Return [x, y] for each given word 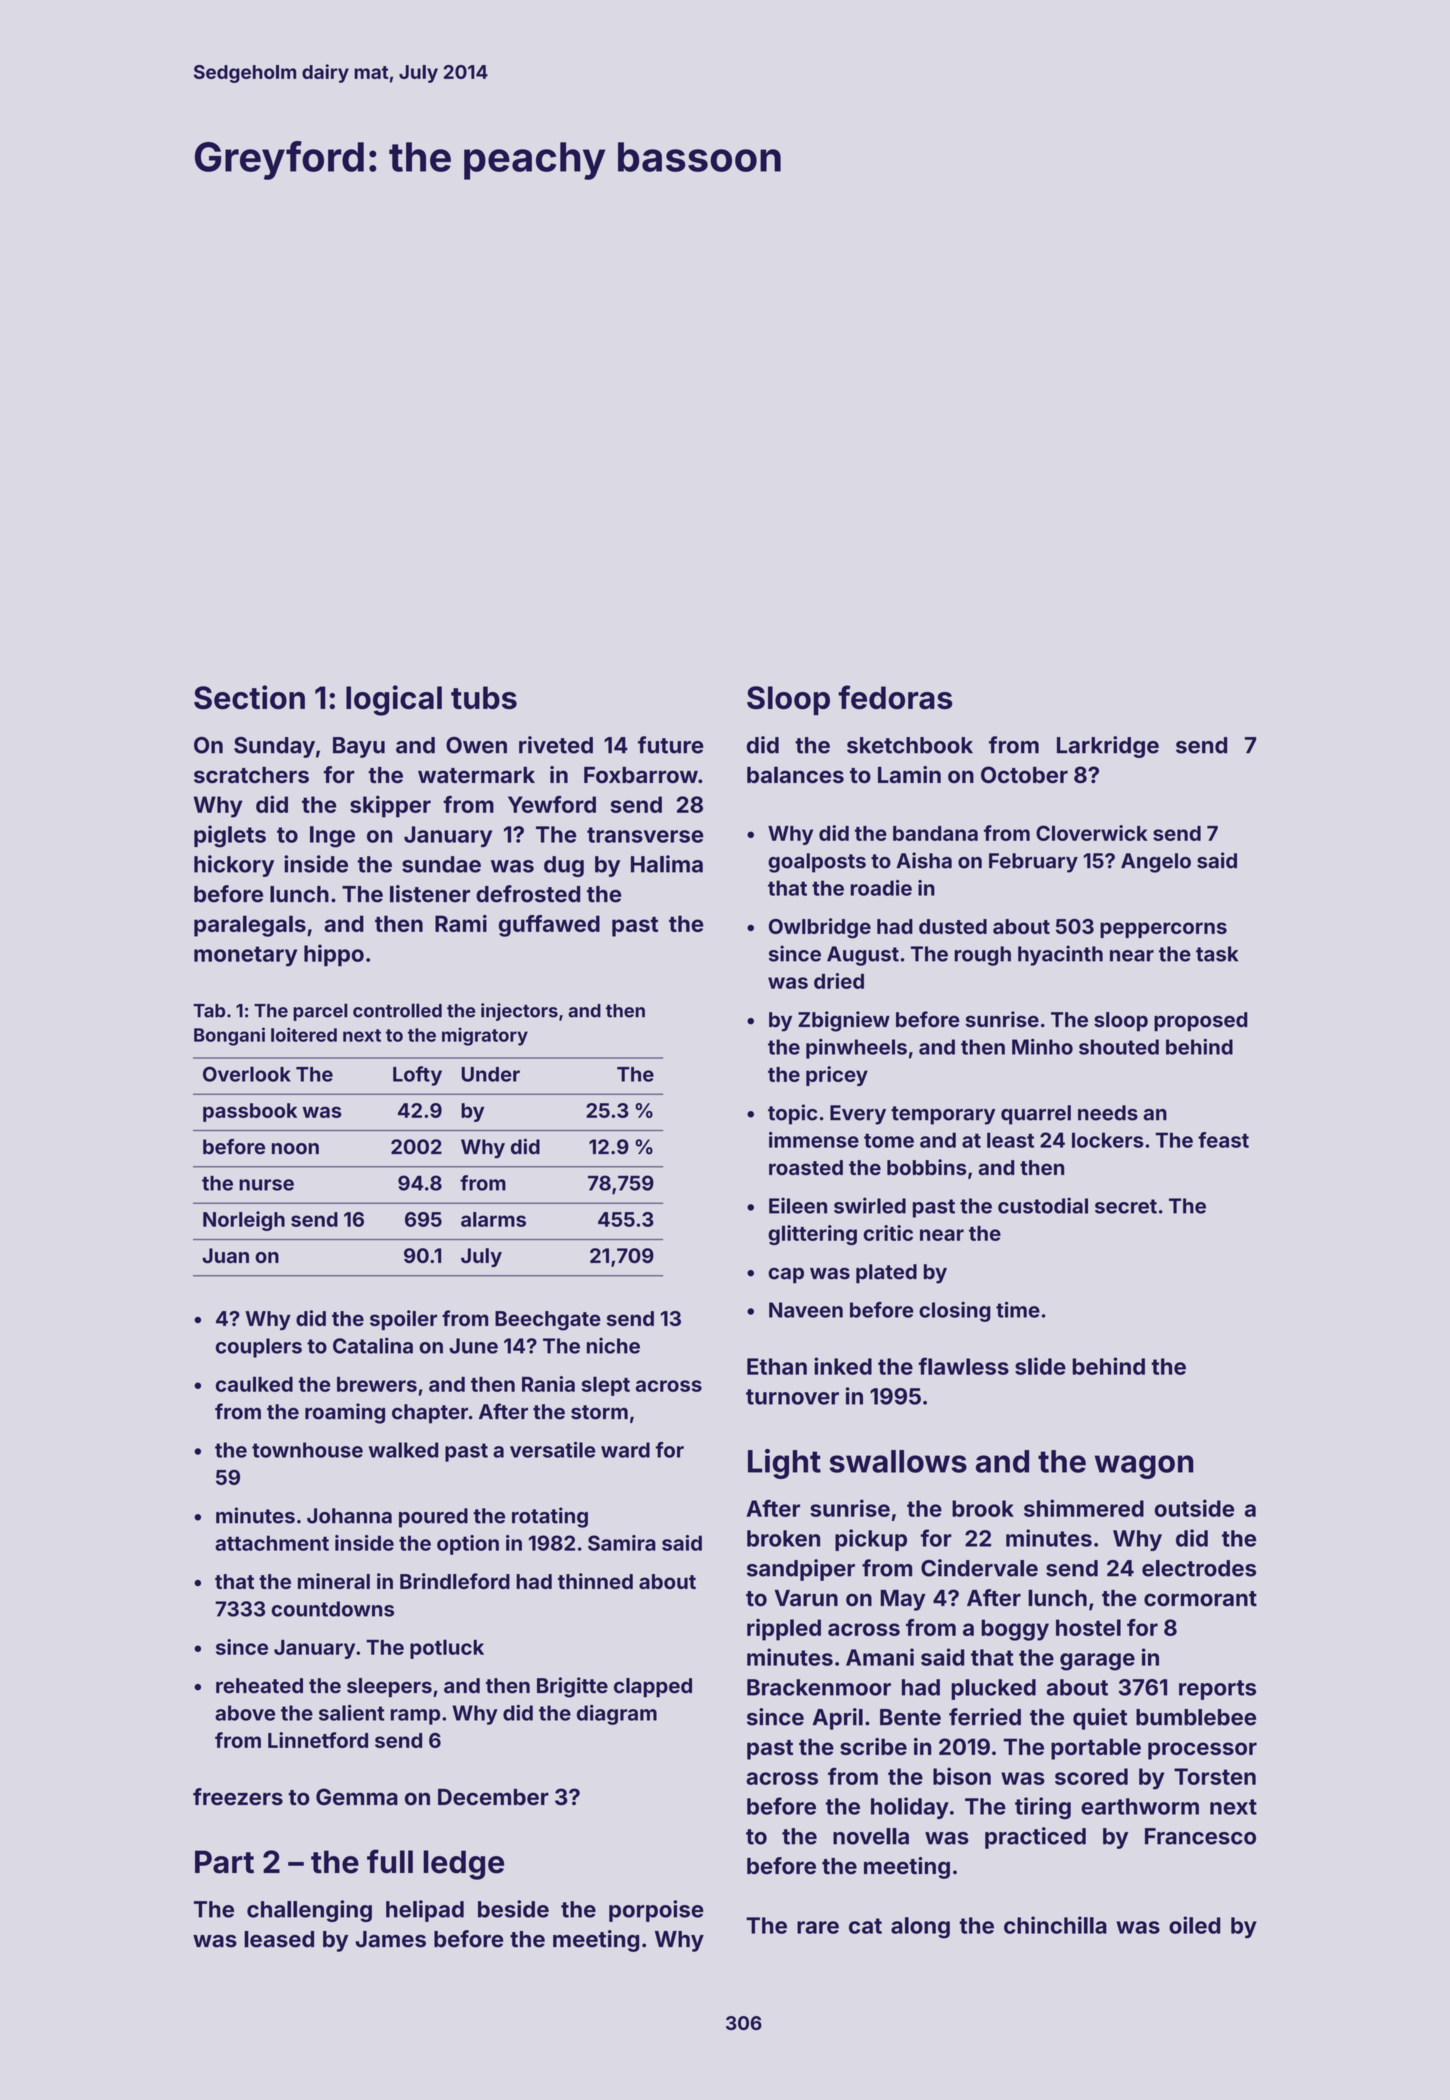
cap [786, 1276]
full [390, 1861]
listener [430, 894]
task [1217, 954]
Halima [667, 864]
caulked [254, 1384]
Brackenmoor [819, 1687]
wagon [1144, 1467]
